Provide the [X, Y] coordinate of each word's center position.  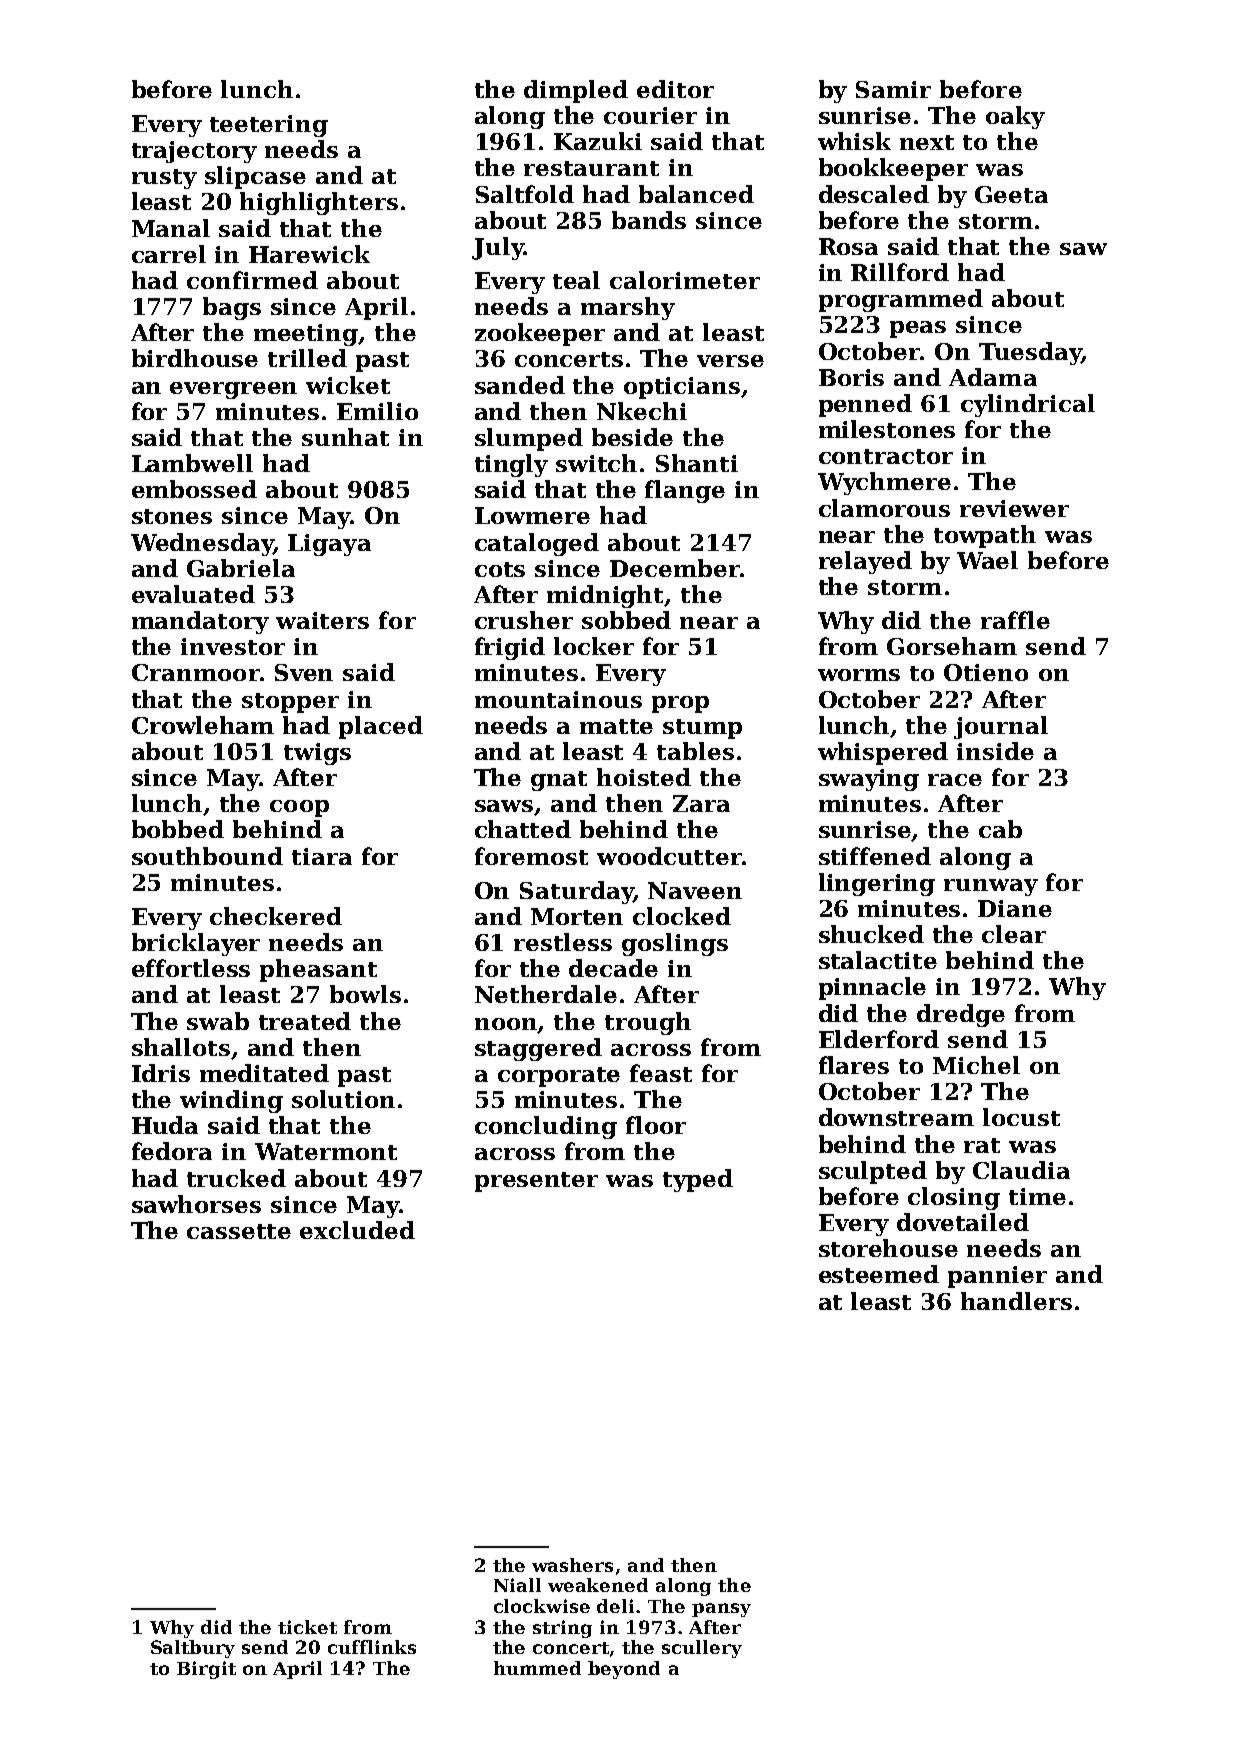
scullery [702, 1649]
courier [650, 115]
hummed [537, 1668]
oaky [1015, 117]
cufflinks [372, 1647]
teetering [269, 126]
